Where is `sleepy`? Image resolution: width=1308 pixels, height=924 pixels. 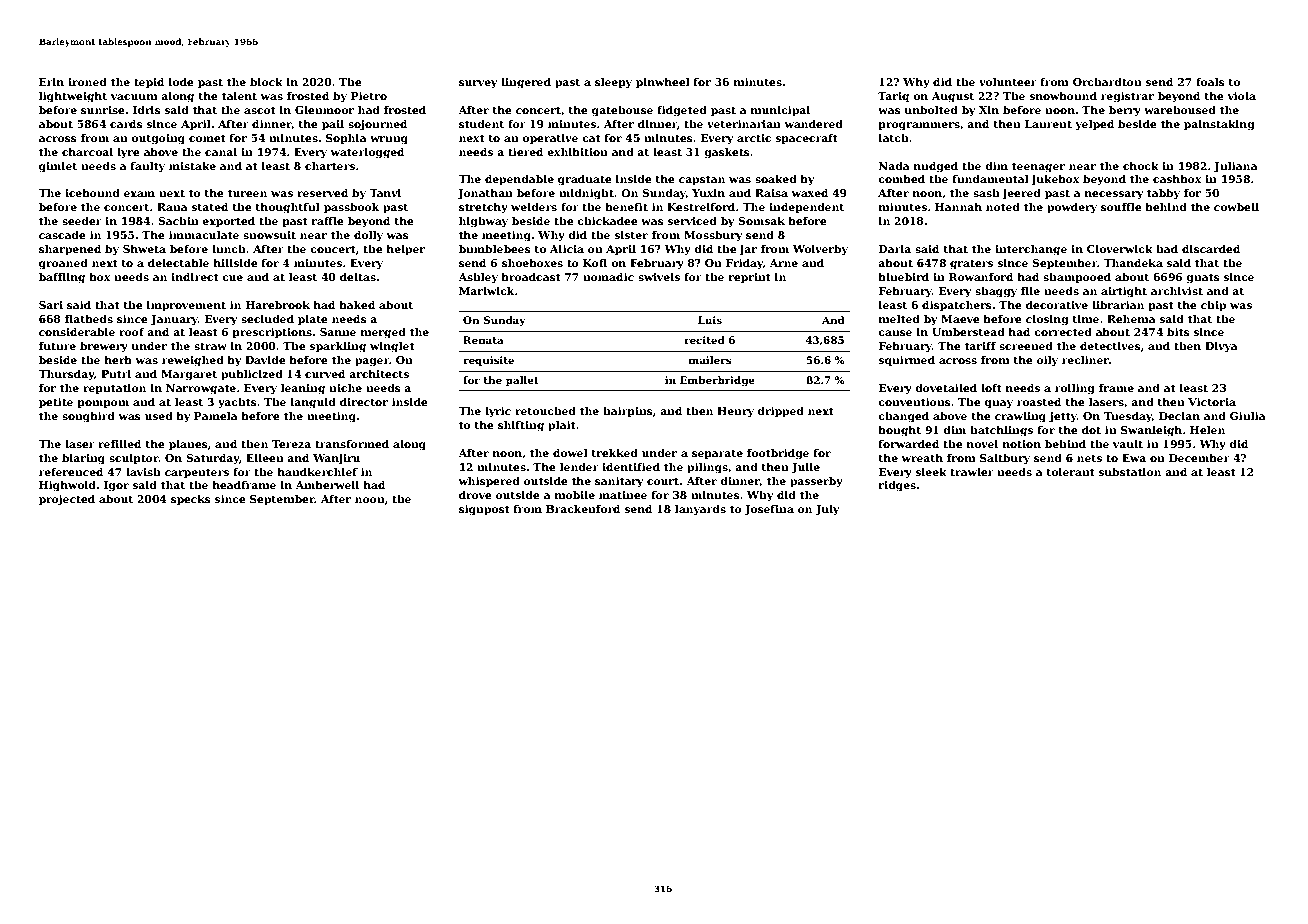 sleepy is located at coordinates (613, 83).
